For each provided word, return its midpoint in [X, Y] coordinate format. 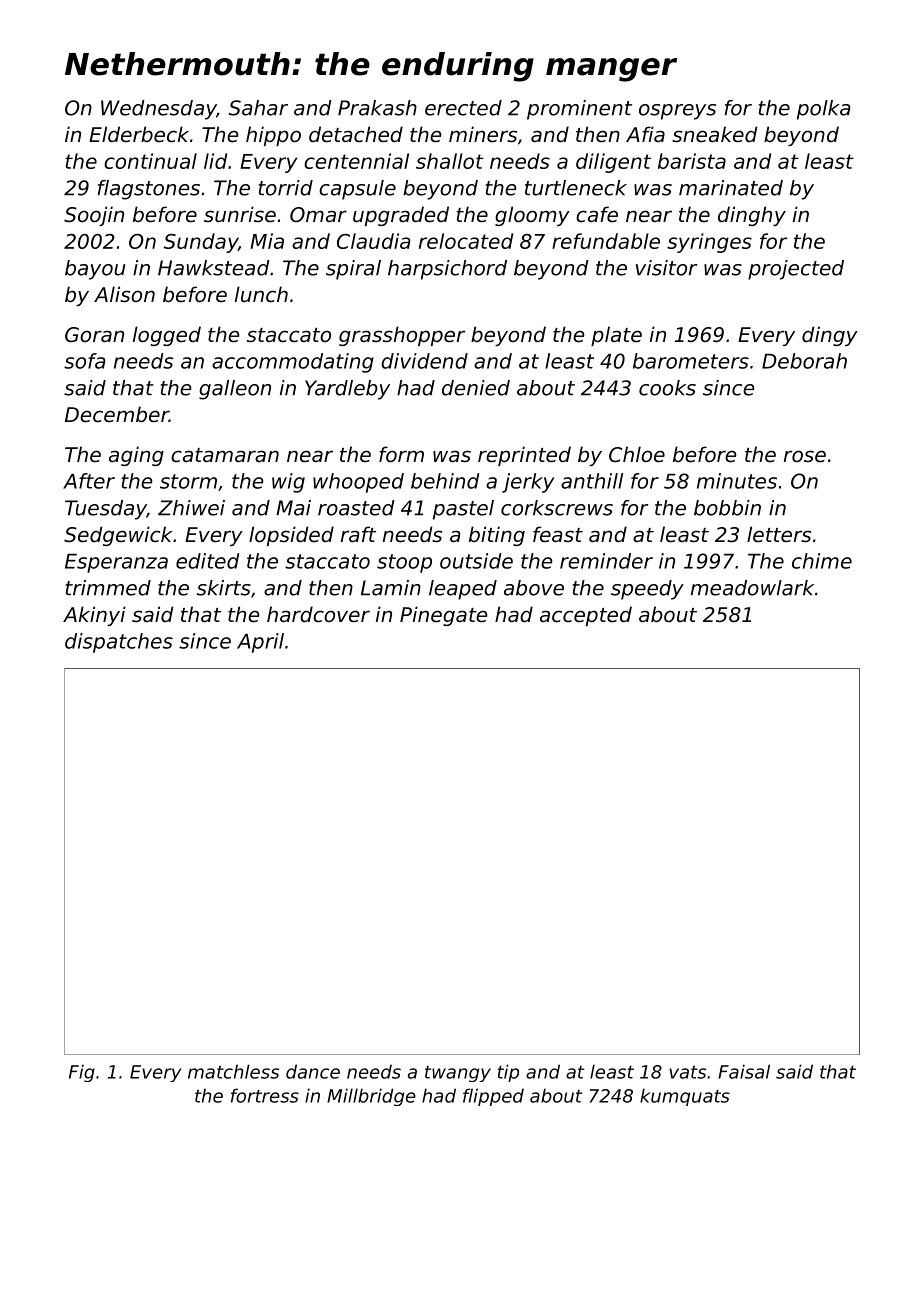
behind [445, 481]
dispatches [119, 643]
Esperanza [116, 563]
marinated [731, 188]
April [260, 643]
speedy [647, 590]
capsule [357, 190]
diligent [613, 163]
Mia [267, 241]
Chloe [637, 454]
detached [356, 134]
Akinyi [94, 616]
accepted [586, 616]
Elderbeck [139, 134]
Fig [82, 1073]
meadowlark [752, 588]
